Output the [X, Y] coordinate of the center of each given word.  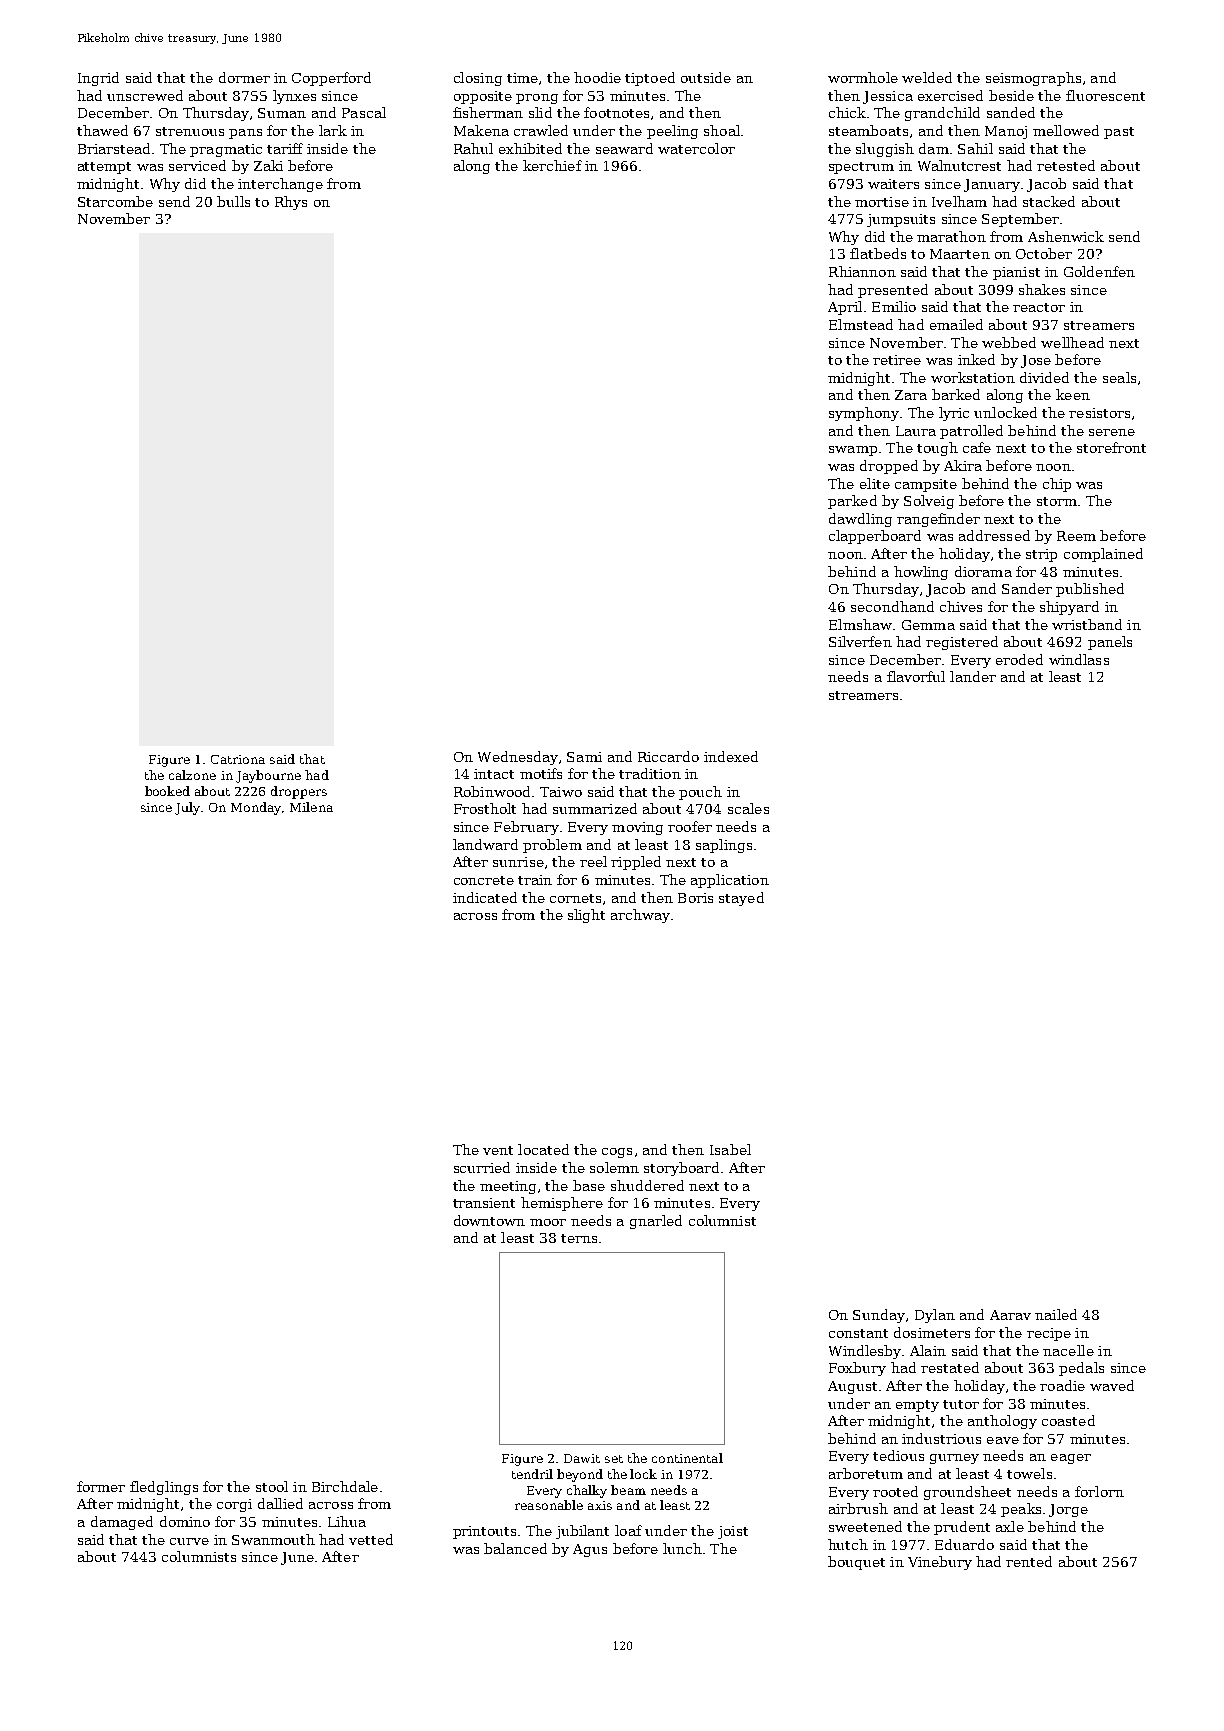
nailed [1056, 1314]
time [522, 78]
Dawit [582, 1458]
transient [484, 1203]
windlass [1079, 659]
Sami [584, 757]
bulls [233, 201]
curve [189, 1541]
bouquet [856, 1563]
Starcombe [115, 201]
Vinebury [940, 1563]
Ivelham [959, 201]
